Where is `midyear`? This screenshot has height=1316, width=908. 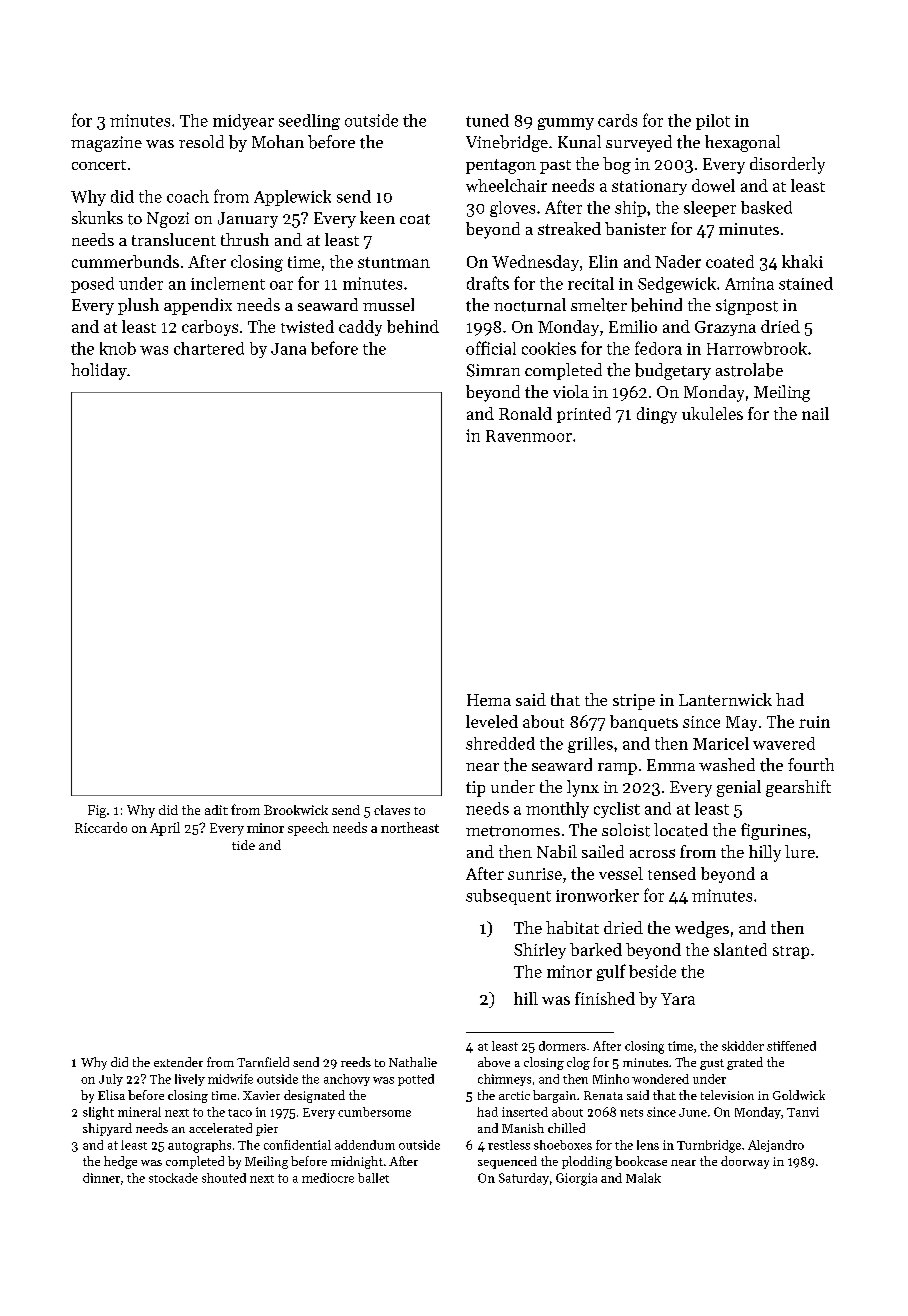
midyear is located at coordinates (243, 122).
